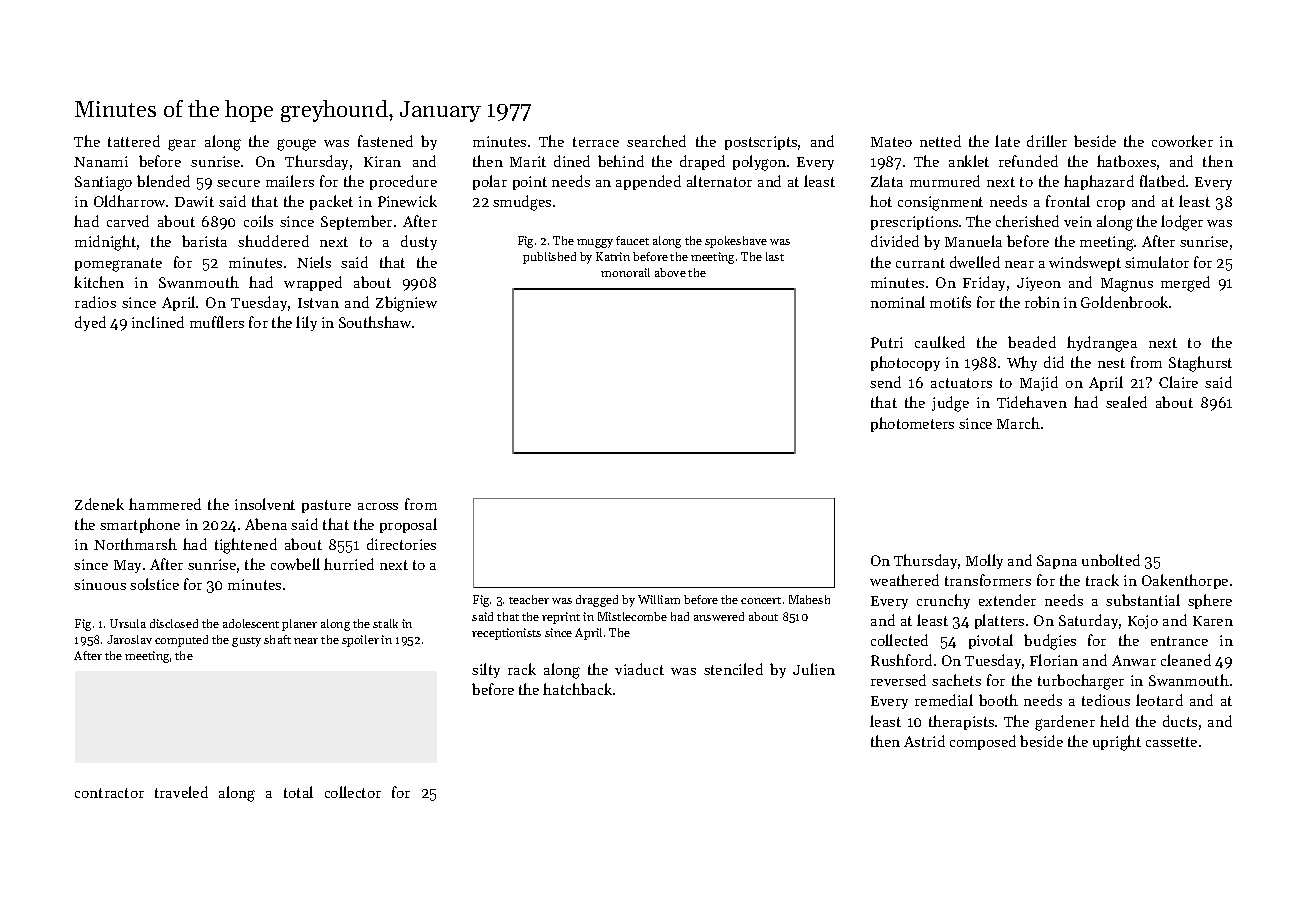 The image size is (1308, 924). What do you see at coordinates (1032, 342) in the screenshot?
I see `beaded` at bounding box center [1032, 342].
